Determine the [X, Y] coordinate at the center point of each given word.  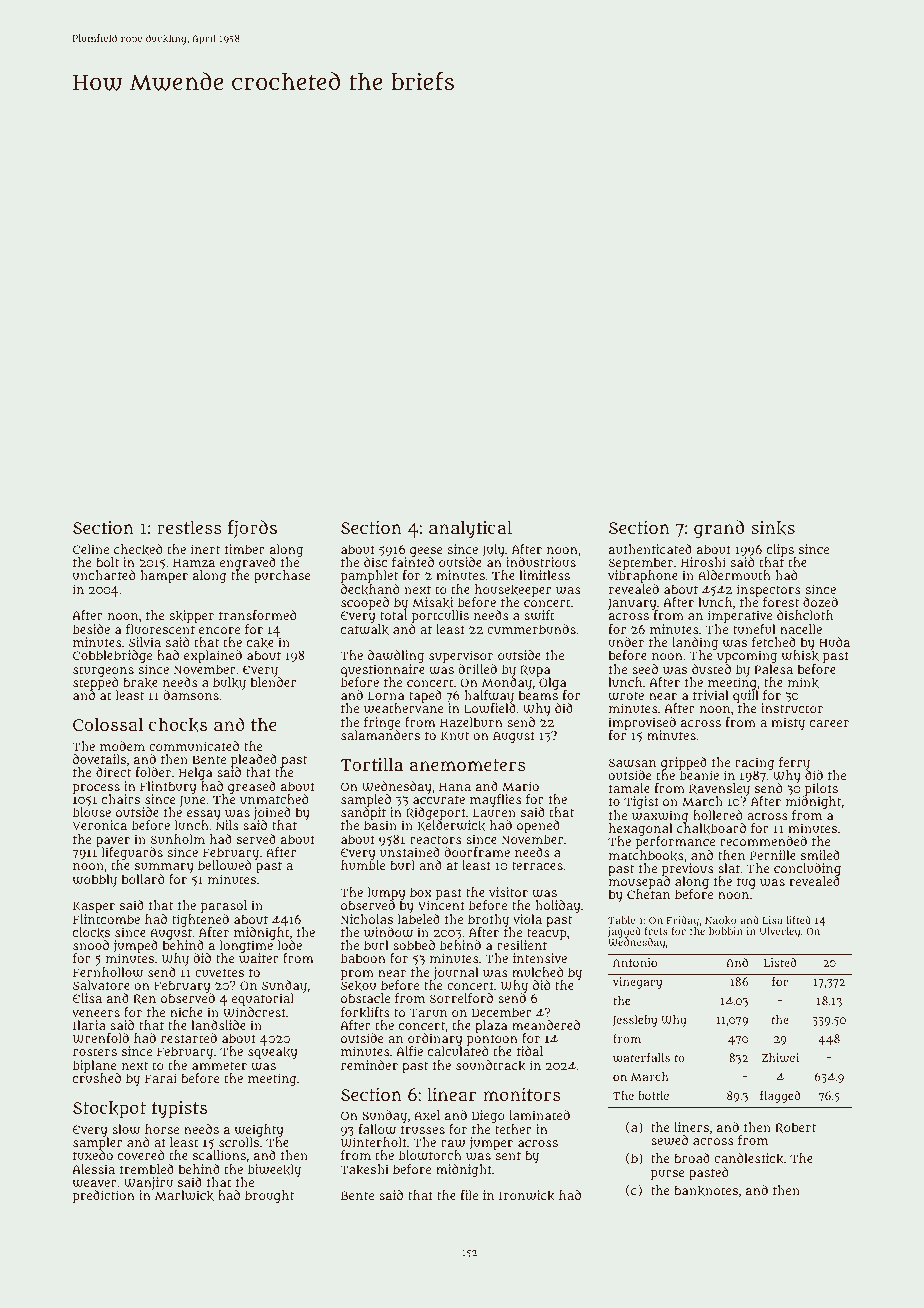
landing [695, 644]
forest [781, 602]
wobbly [95, 880]
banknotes [706, 1190]
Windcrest [255, 1012]
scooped [365, 603]
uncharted [104, 575]
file [469, 1195]
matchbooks [646, 855]
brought [269, 1196]
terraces [537, 866]
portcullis [440, 616]
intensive [540, 958]
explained [213, 656]
